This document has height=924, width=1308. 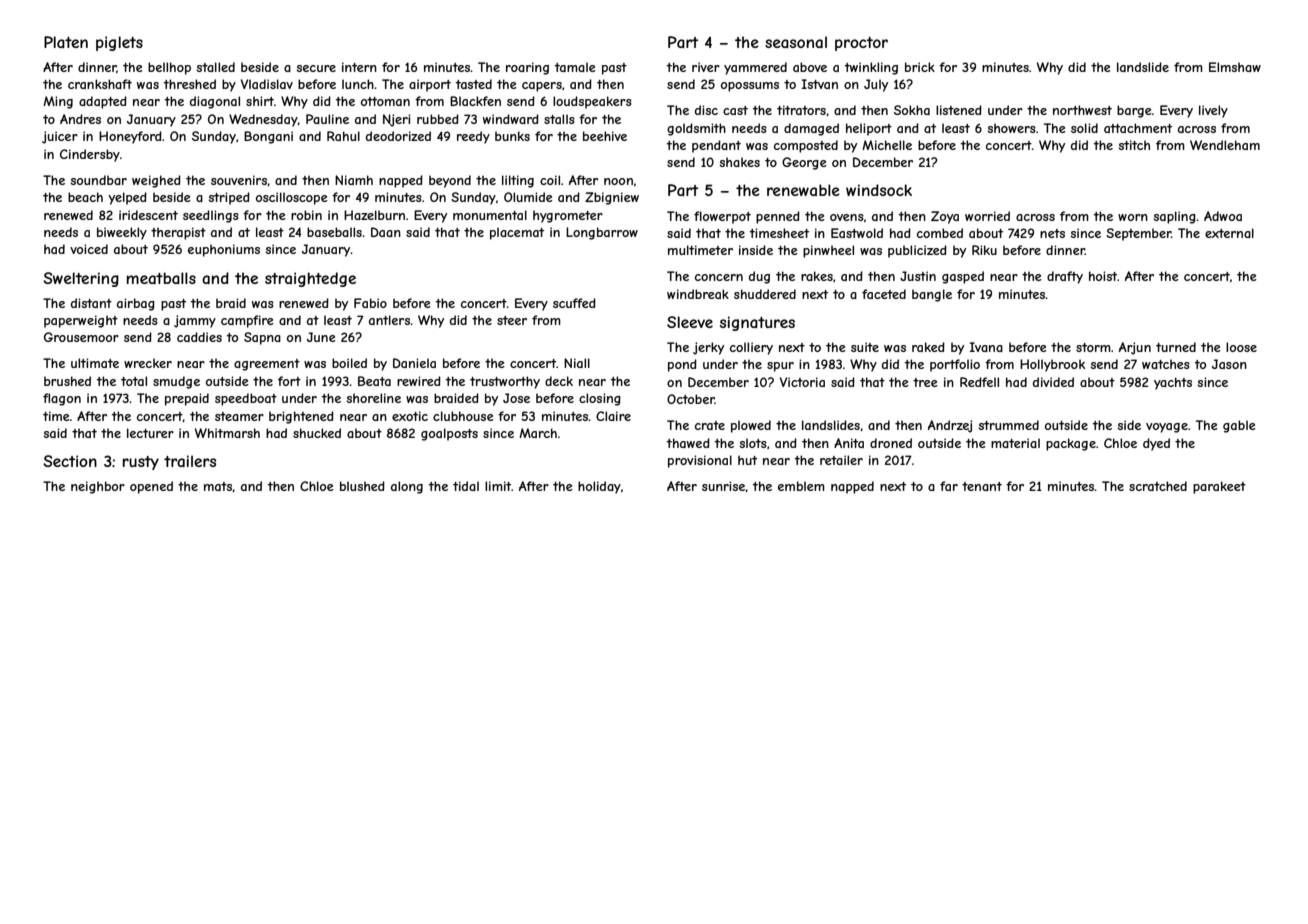 What do you see at coordinates (700, 461) in the document?
I see `provisional` at bounding box center [700, 461].
